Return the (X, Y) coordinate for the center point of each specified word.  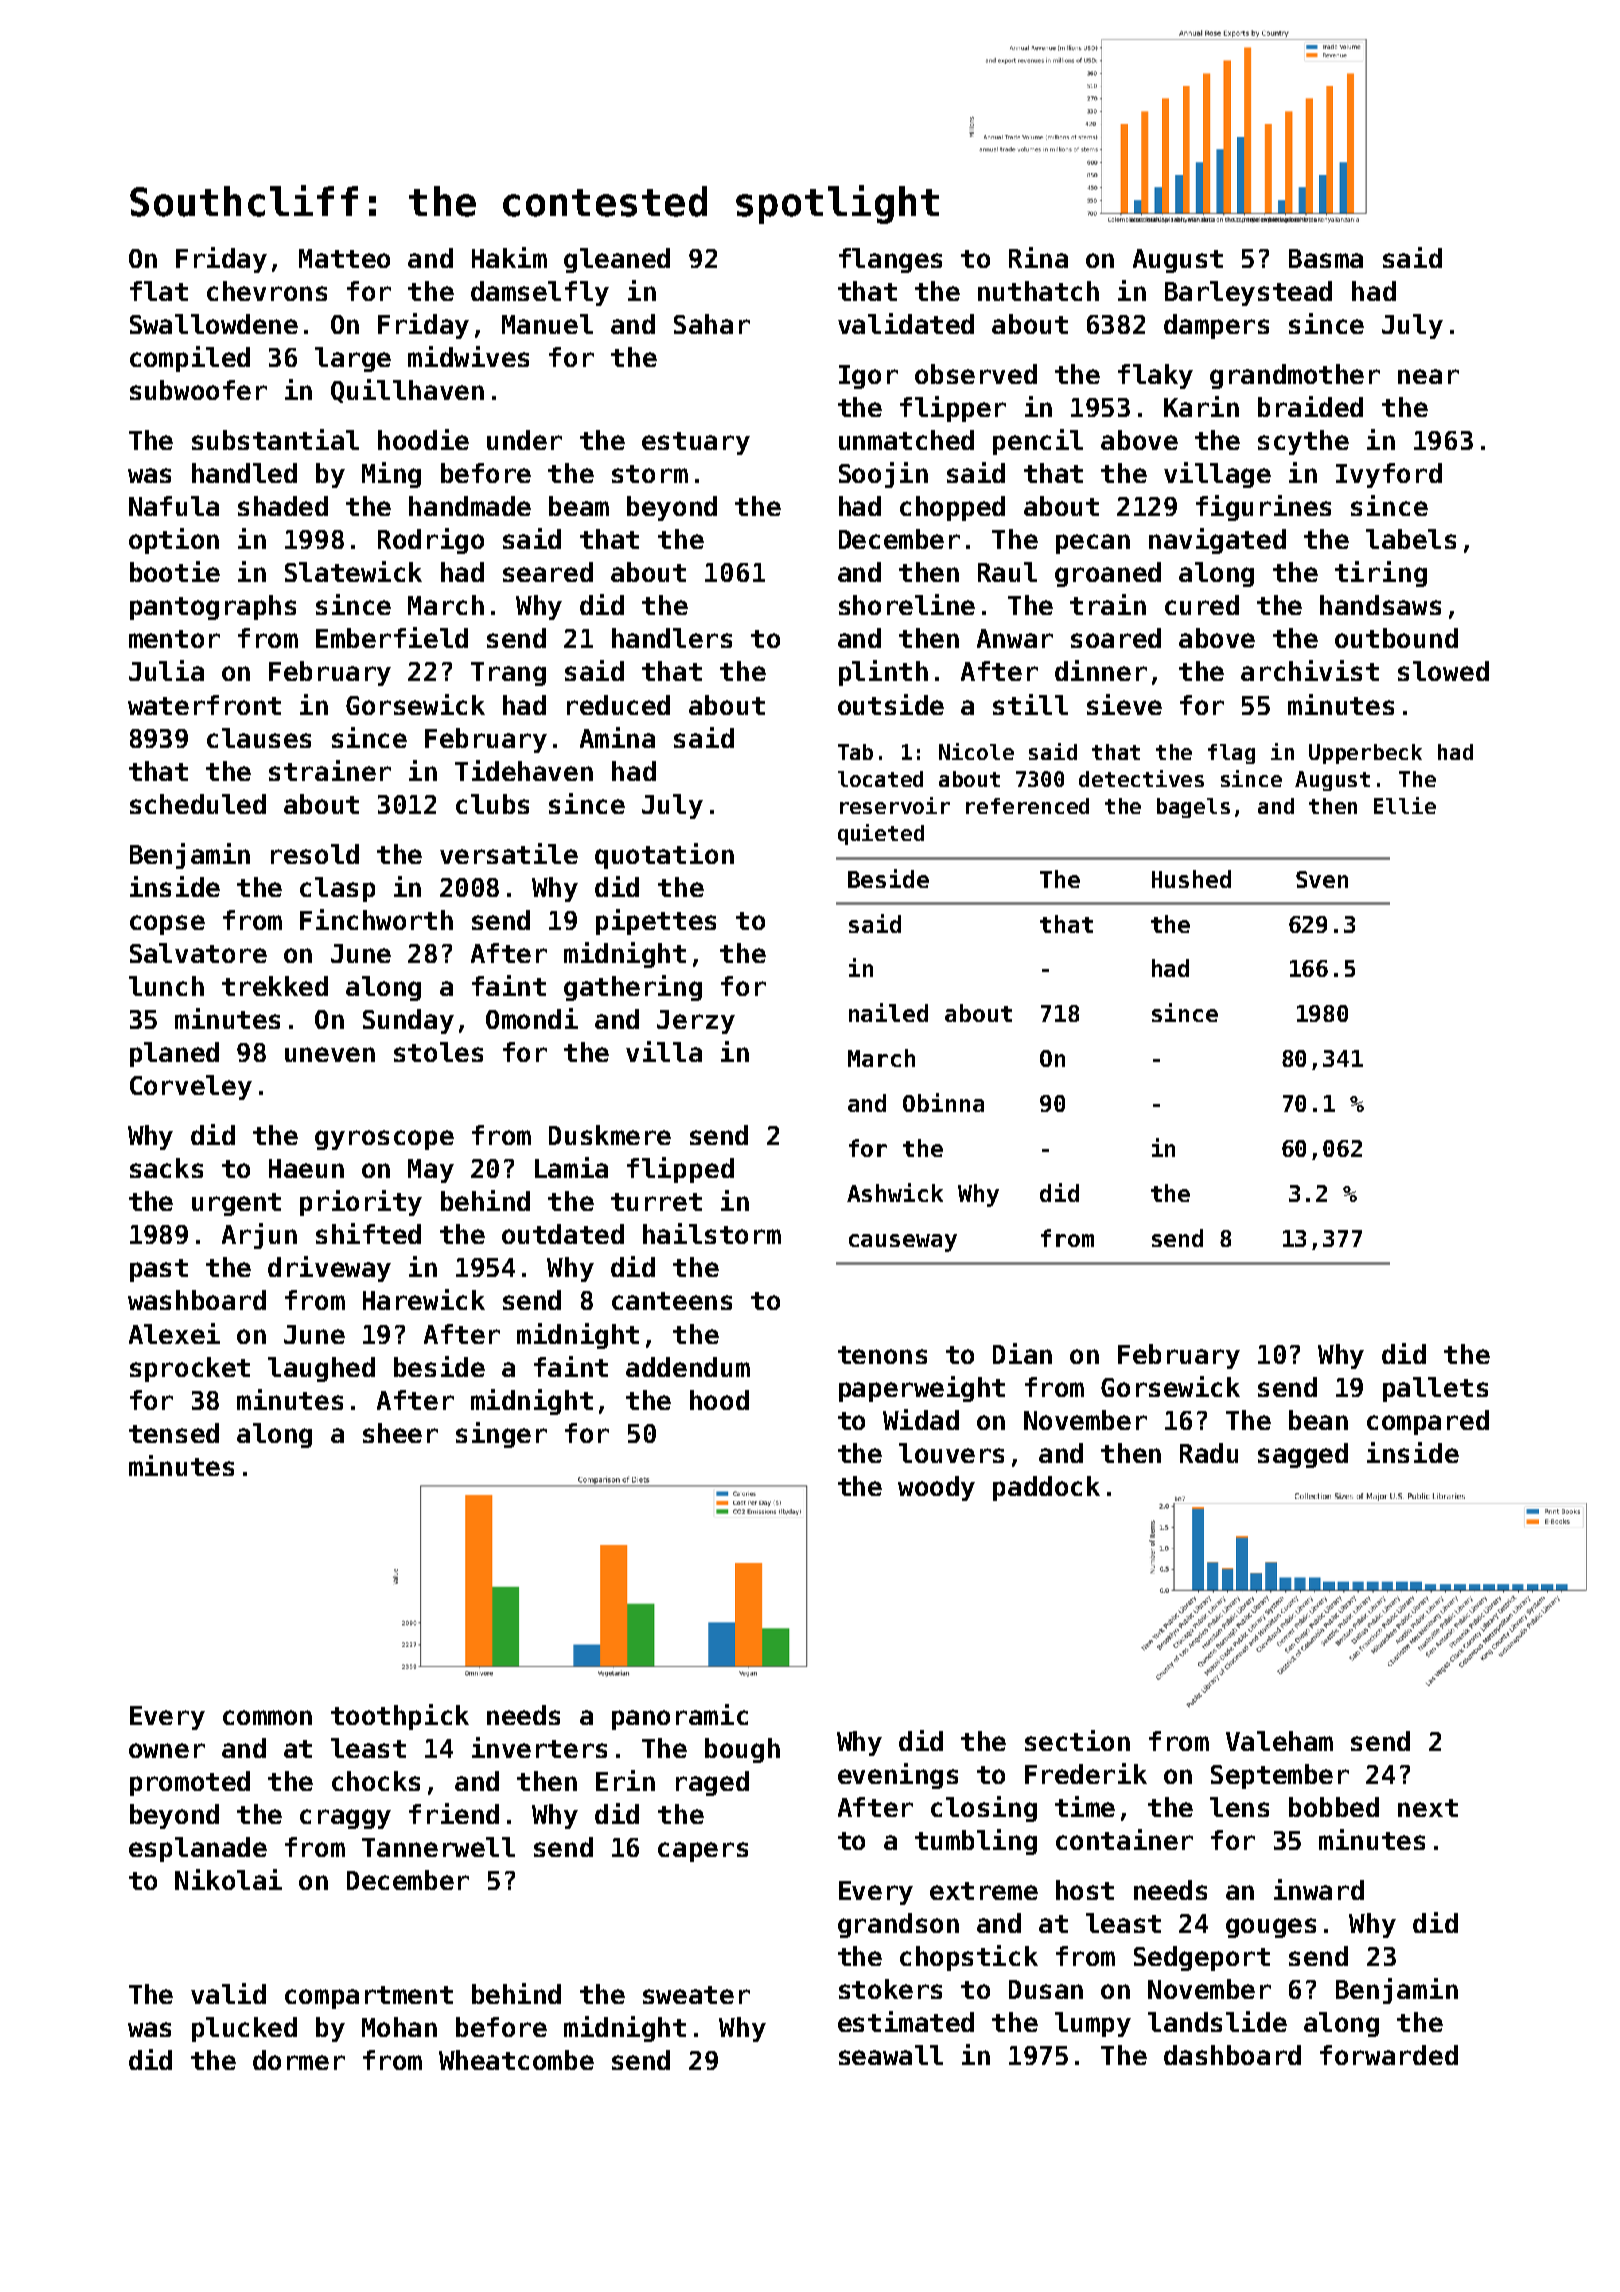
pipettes (656, 922)
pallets (1435, 1389)
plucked (244, 2029)
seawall (891, 2055)
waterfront (204, 705)
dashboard (1232, 2055)
